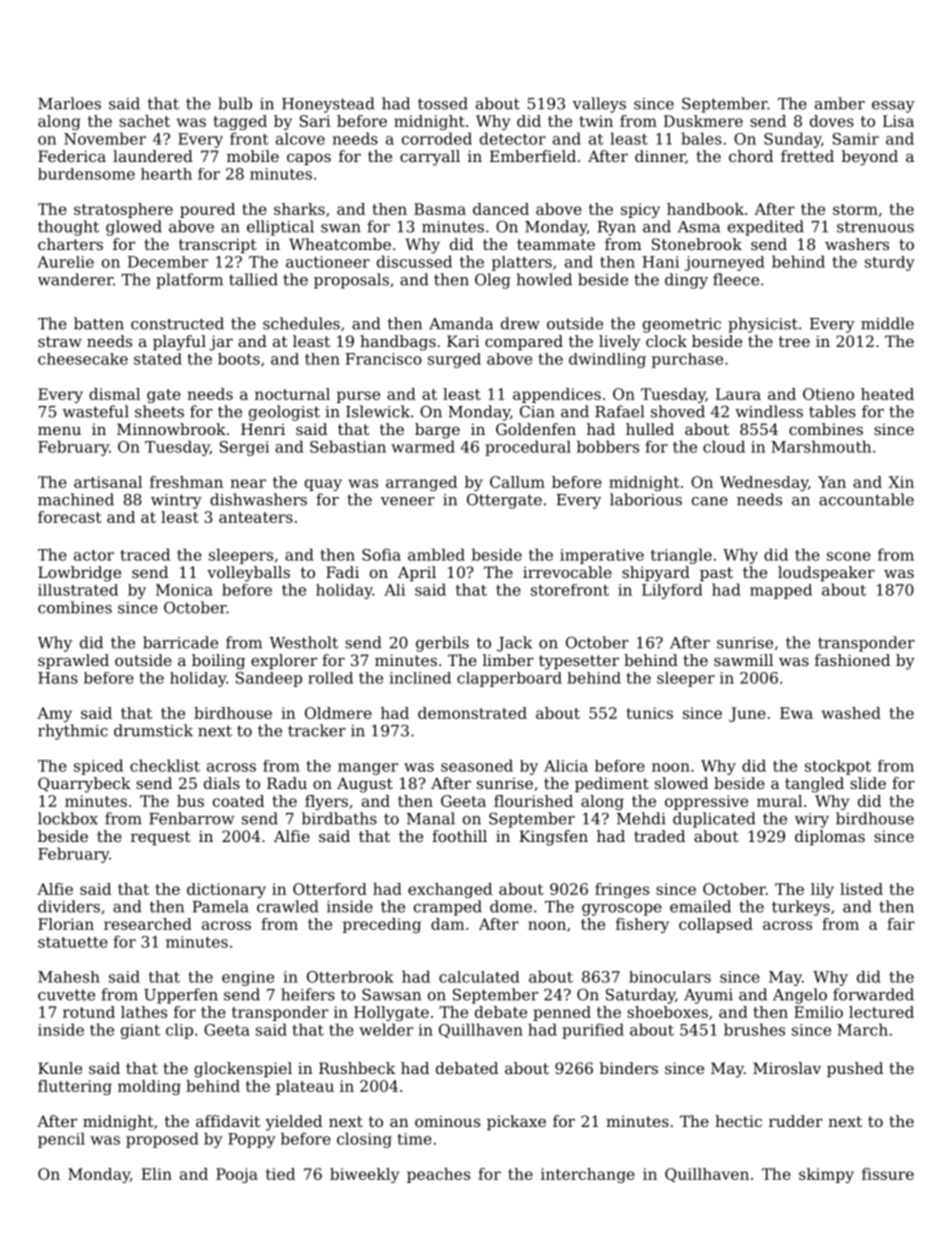 This screenshot has height=1233, width=952. Describe the element at coordinates (861, 889) in the screenshot. I see `listed` at that location.
